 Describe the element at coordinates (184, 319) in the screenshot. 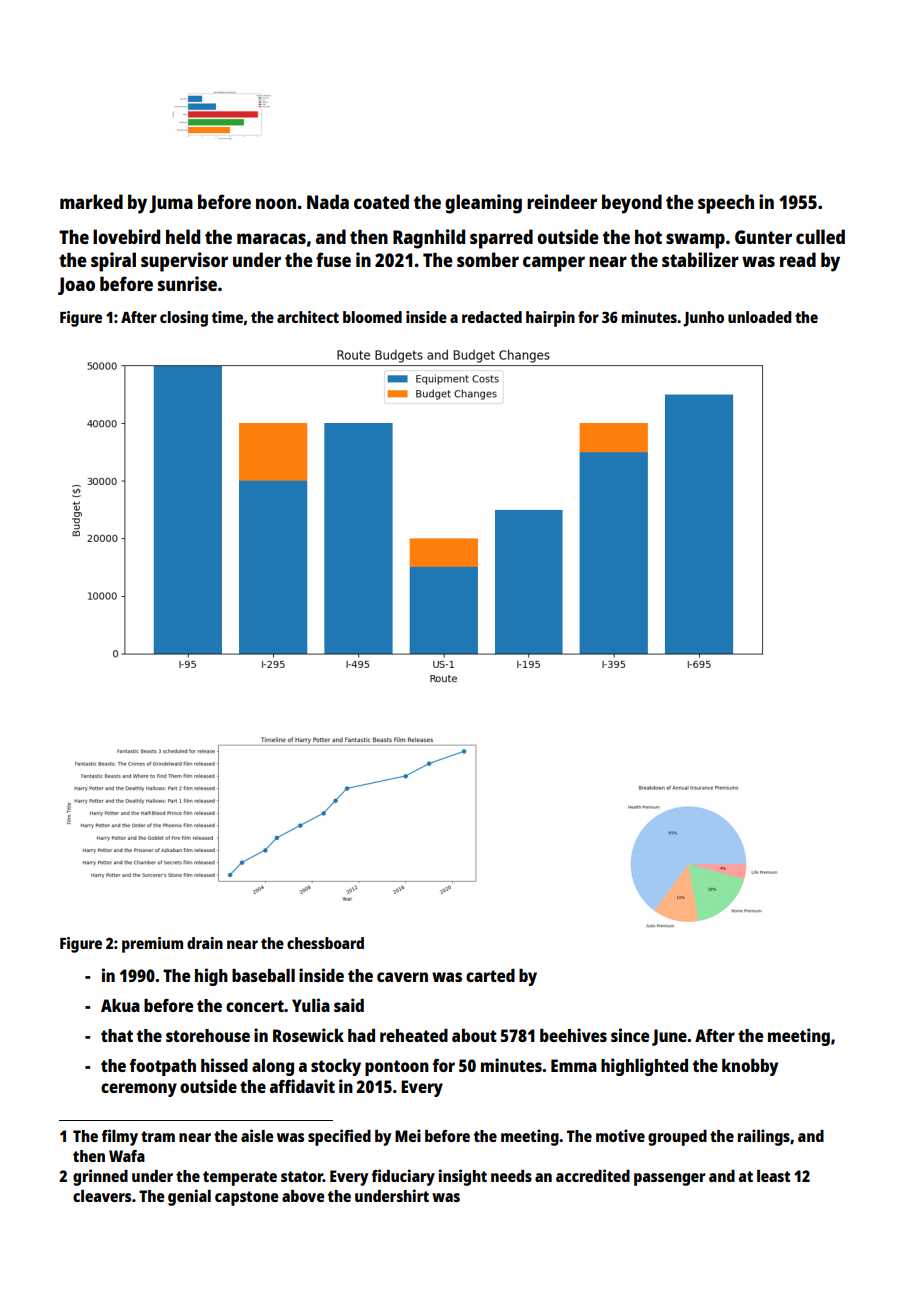

I see `closing` at that location.
